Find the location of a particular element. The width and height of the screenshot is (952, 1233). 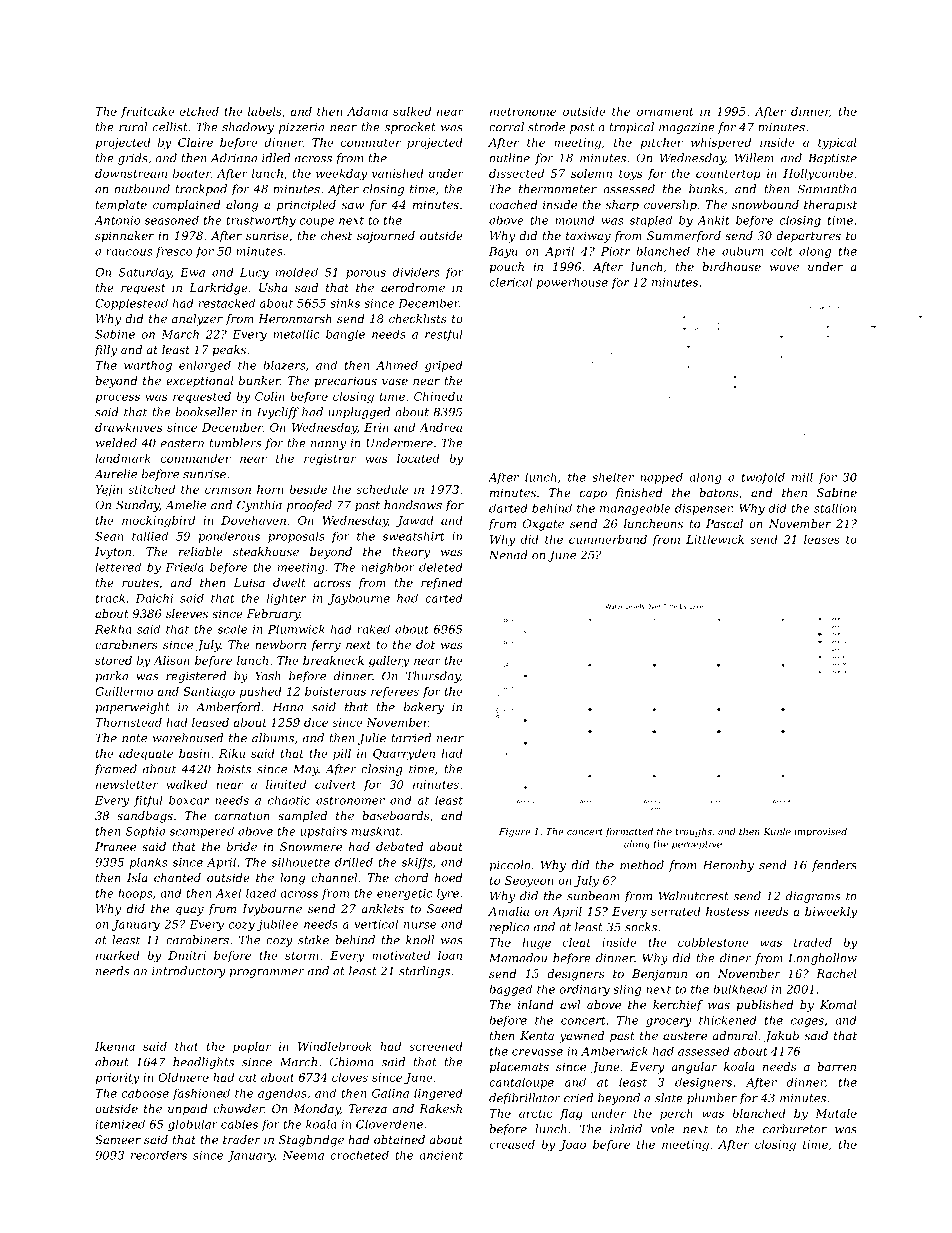

Ikenna is located at coordinates (115, 1046).
